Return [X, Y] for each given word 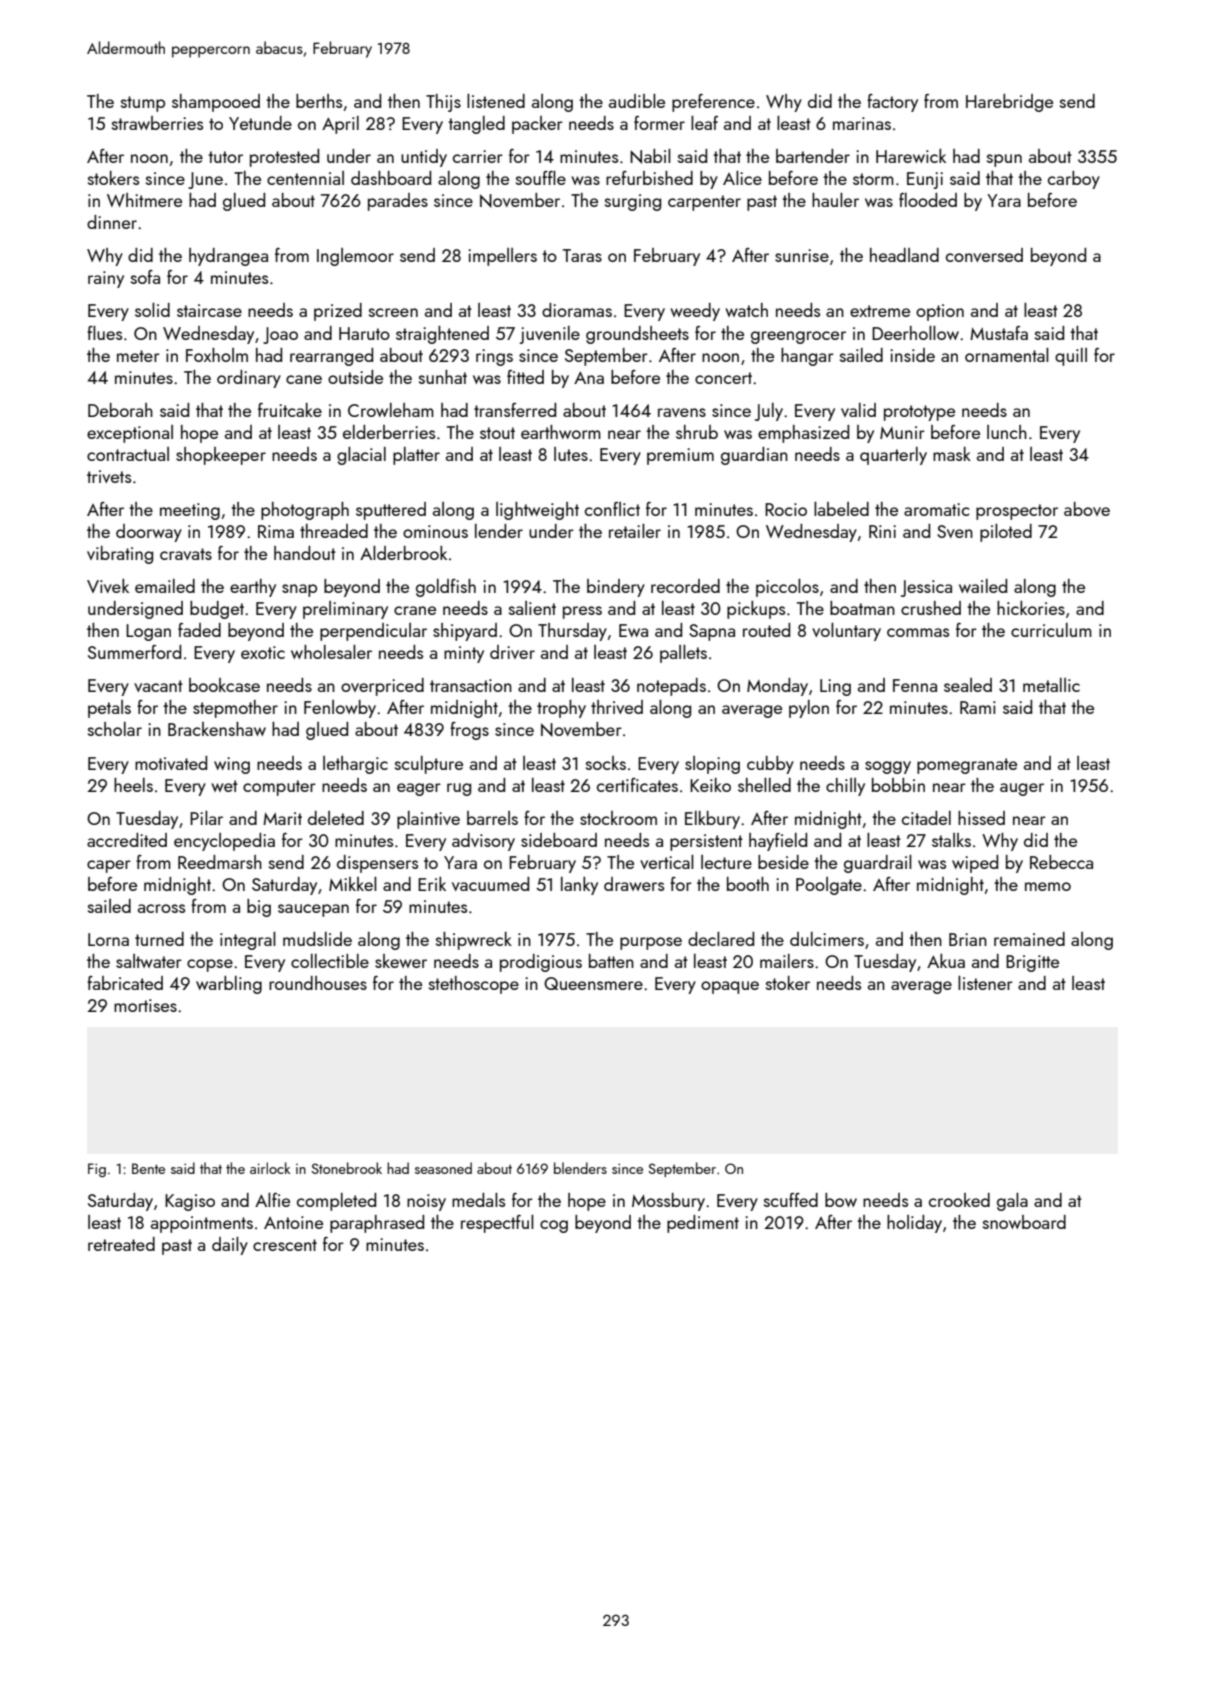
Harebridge [1009, 103]
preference [713, 103]
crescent [285, 1245]
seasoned [443, 1168]
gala [1012, 1202]
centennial [305, 178]
